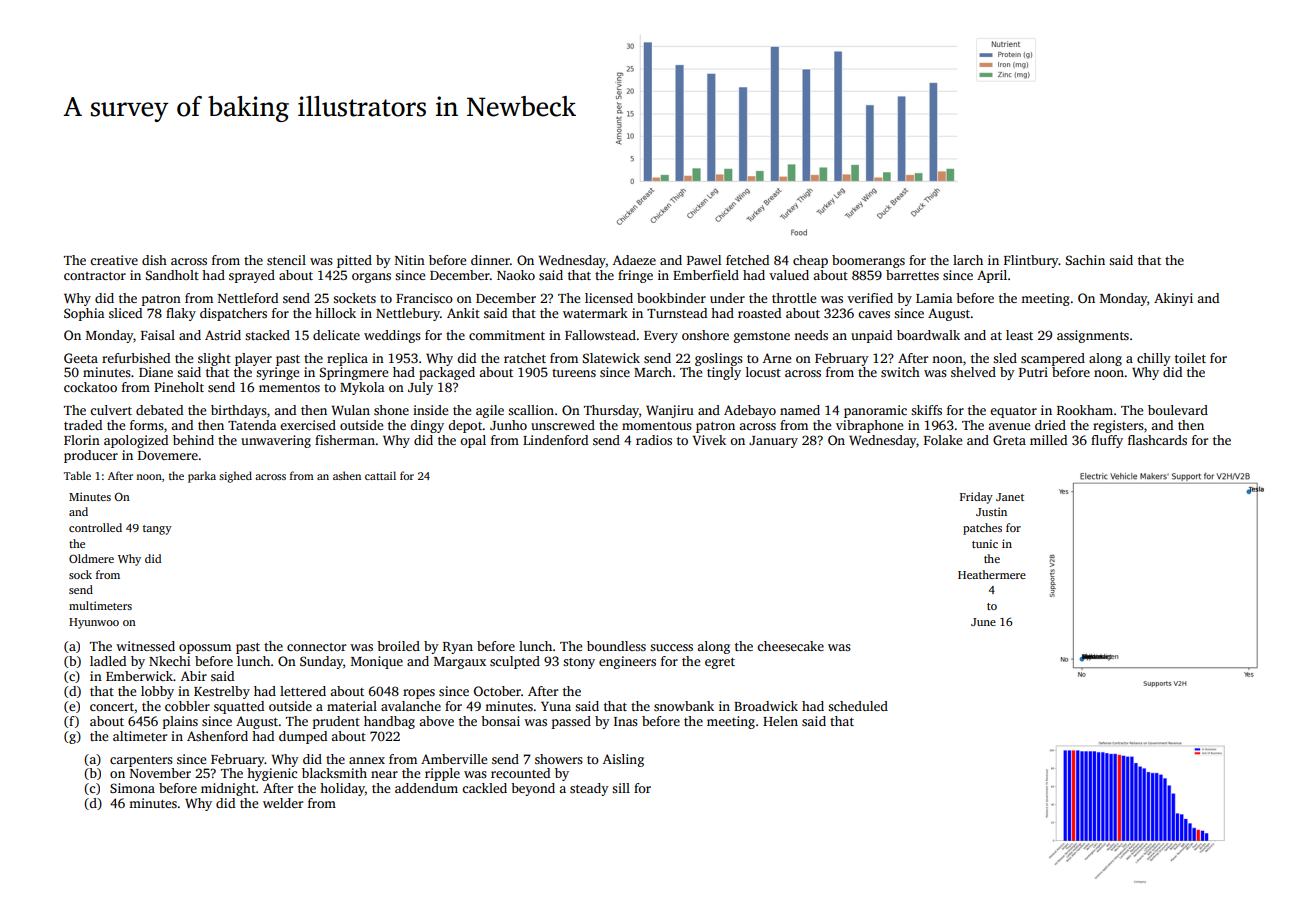  I want to click on cackled, so click(484, 788).
